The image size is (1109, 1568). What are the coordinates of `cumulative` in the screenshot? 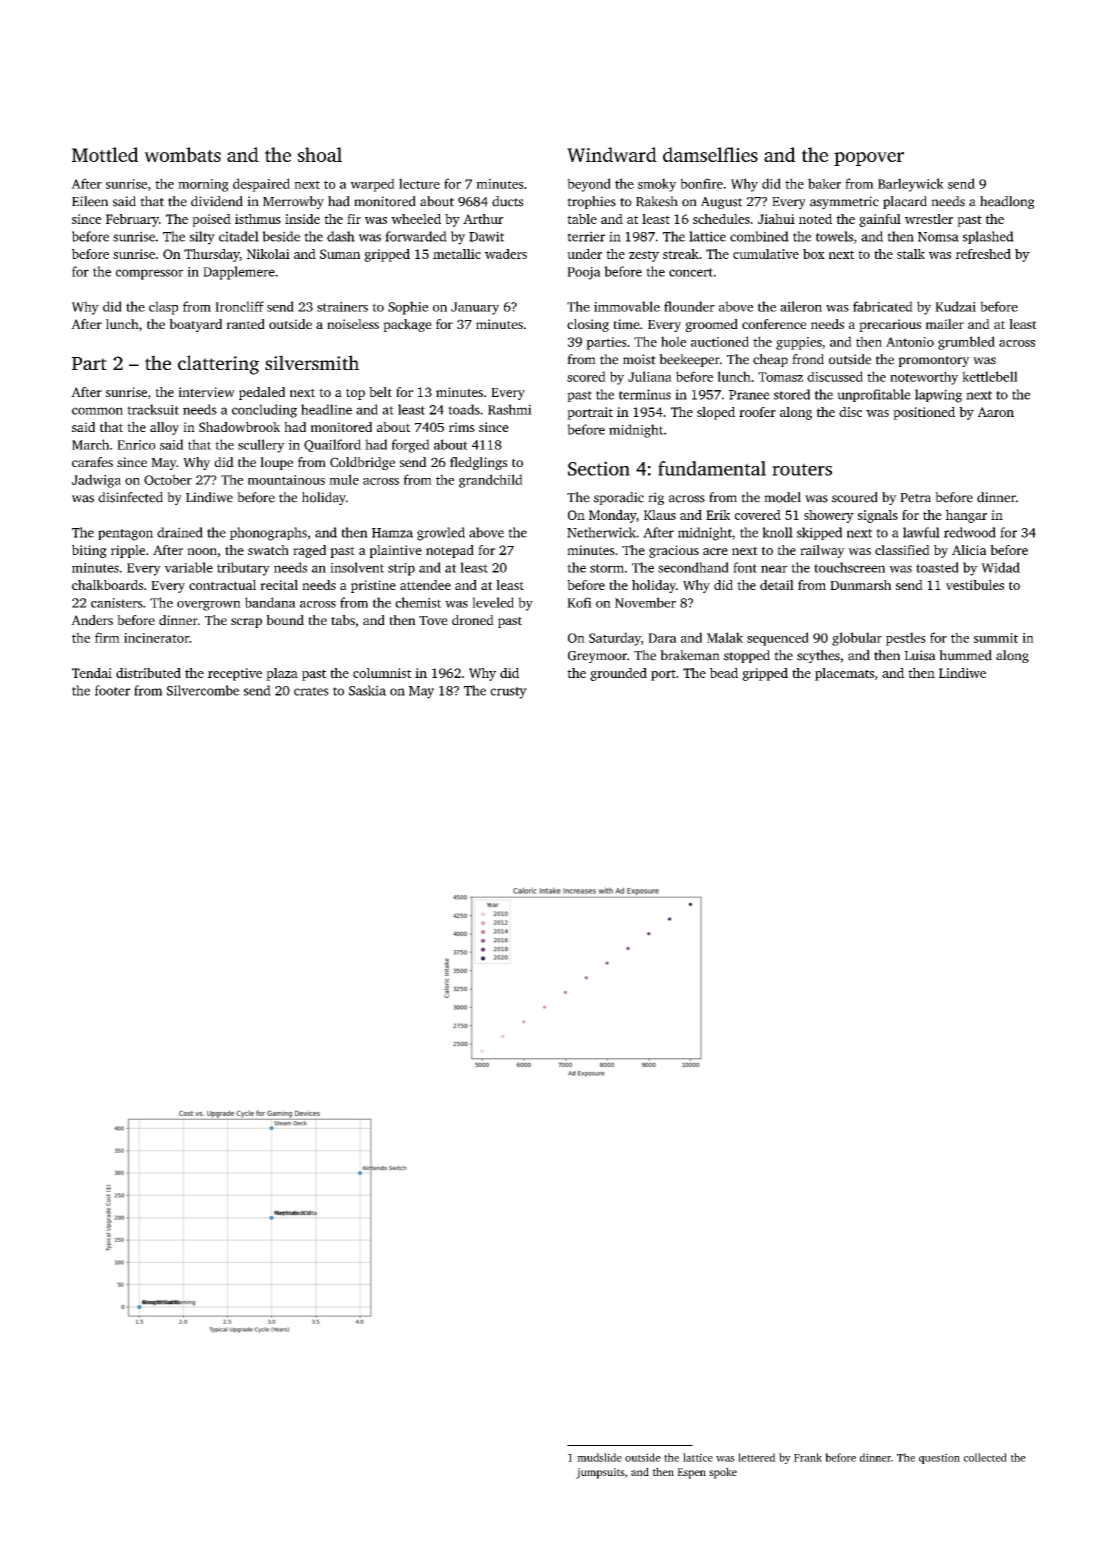 It's located at (766, 254).
